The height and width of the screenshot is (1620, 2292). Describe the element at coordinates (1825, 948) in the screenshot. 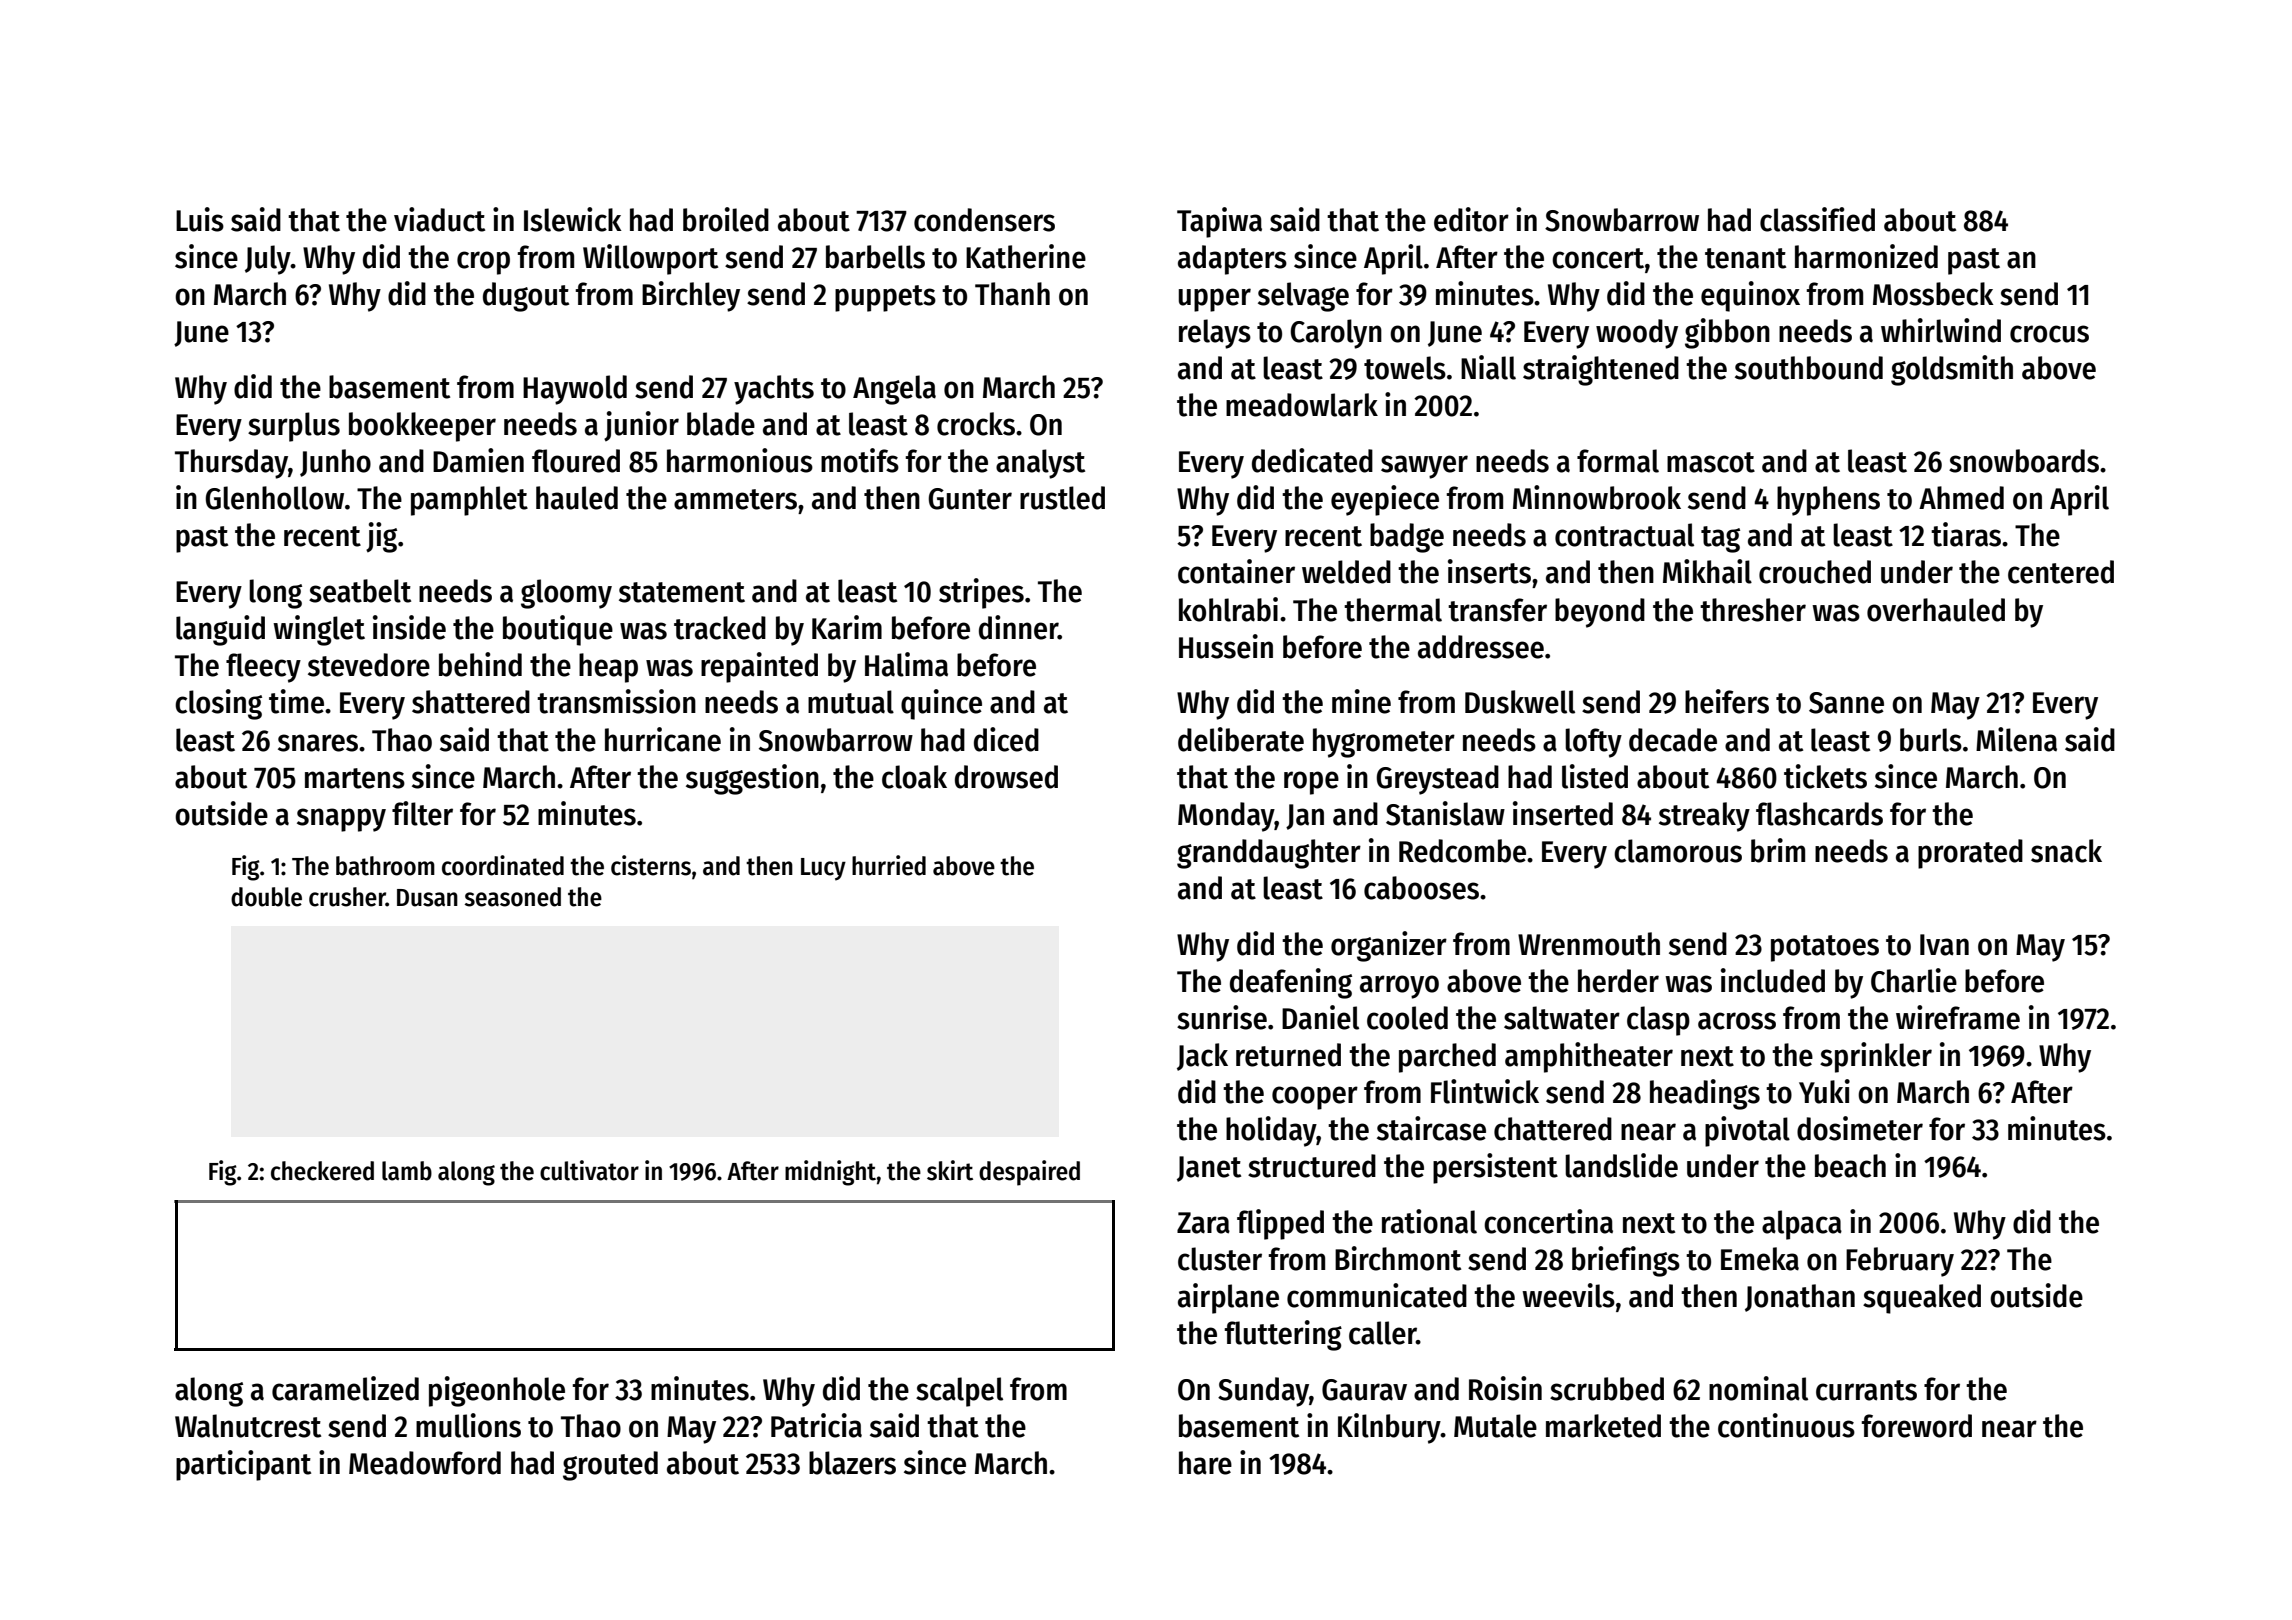

I see `potatoes` at that location.
